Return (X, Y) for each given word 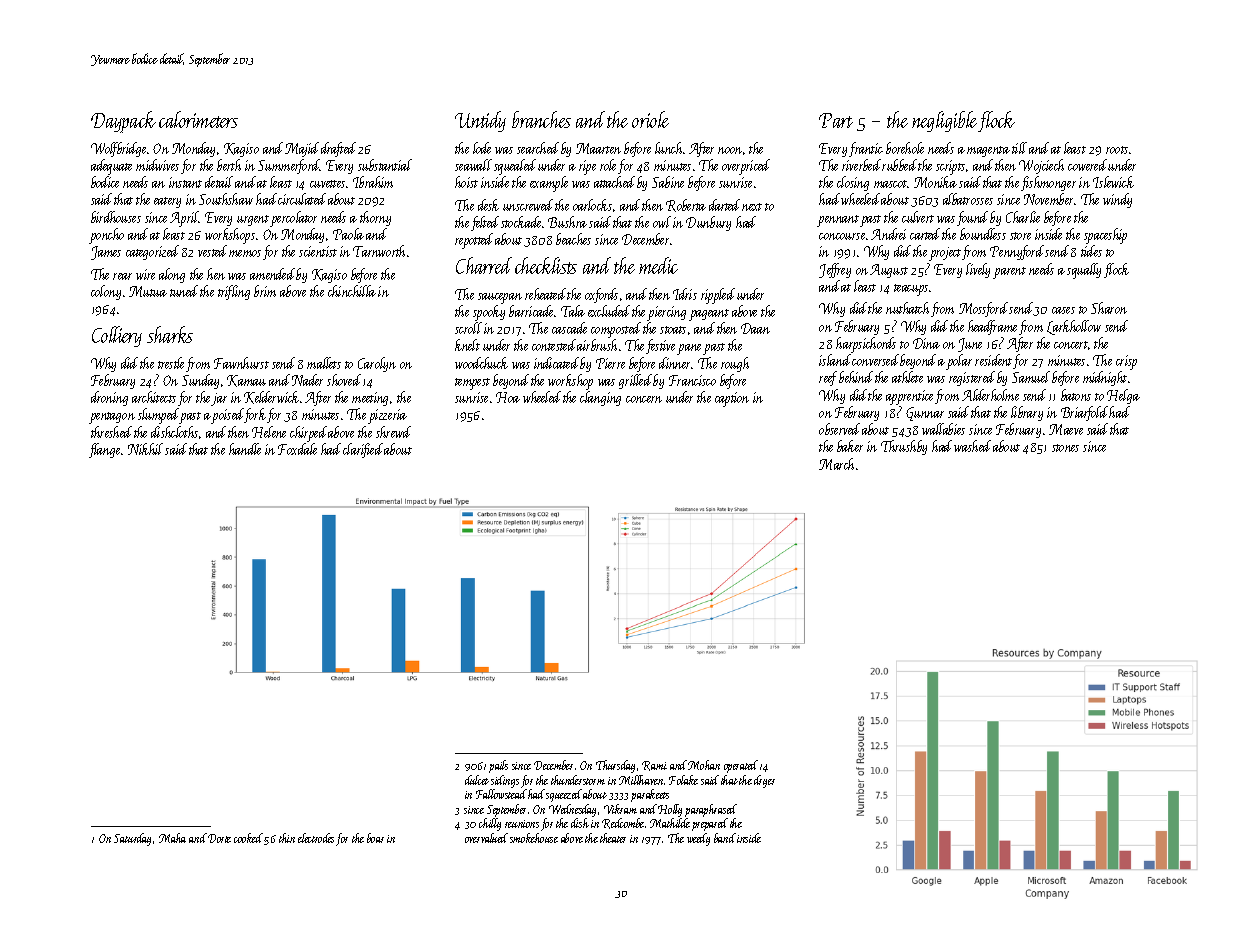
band (725, 838)
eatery (167, 202)
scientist (318, 251)
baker (850, 446)
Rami (654, 766)
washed (972, 446)
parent (1009, 273)
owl (662, 222)
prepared (710, 824)
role (608, 165)
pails (498, 766)
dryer (764, 781)
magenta (988, 151)
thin (287, 838)
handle (245, 449)
